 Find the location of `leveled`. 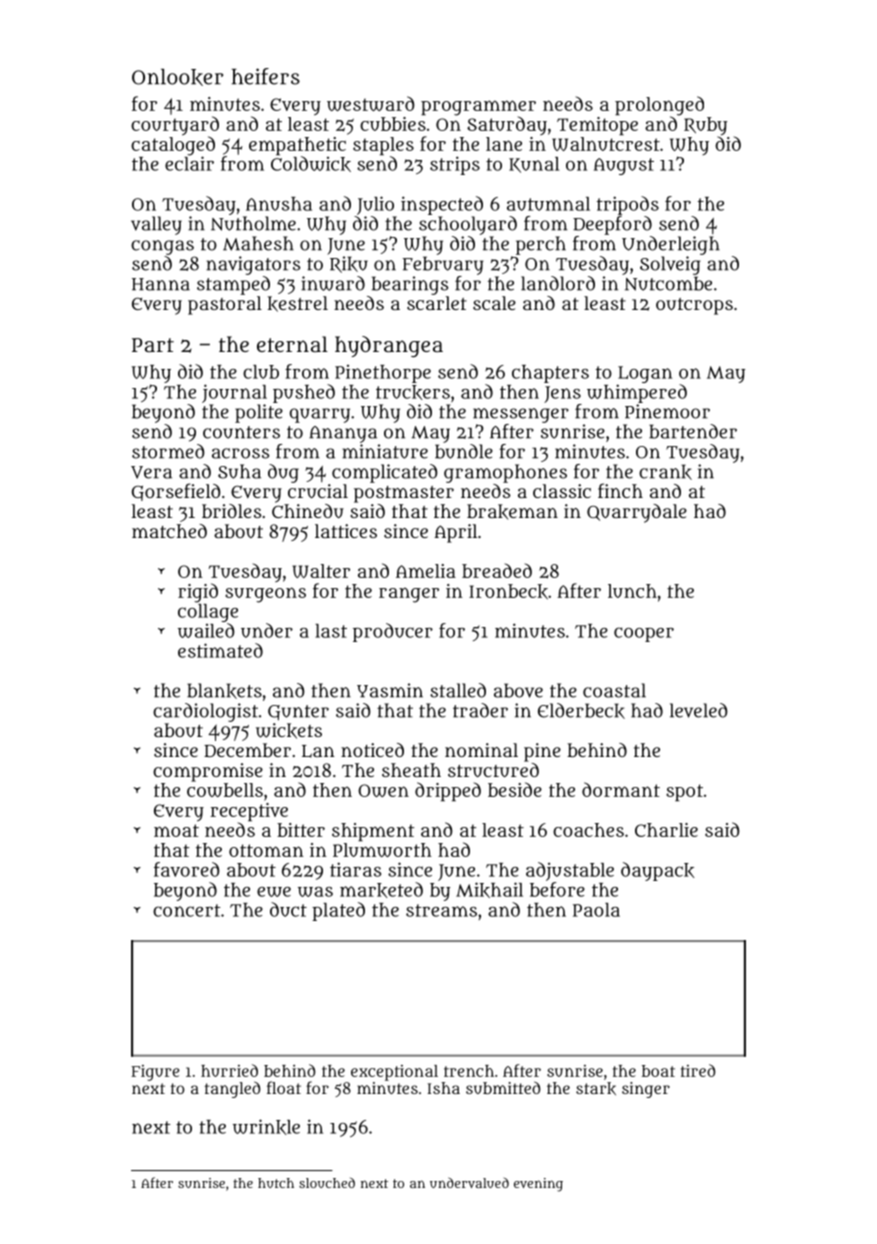

leveled is located at coordinates (698, 710).
